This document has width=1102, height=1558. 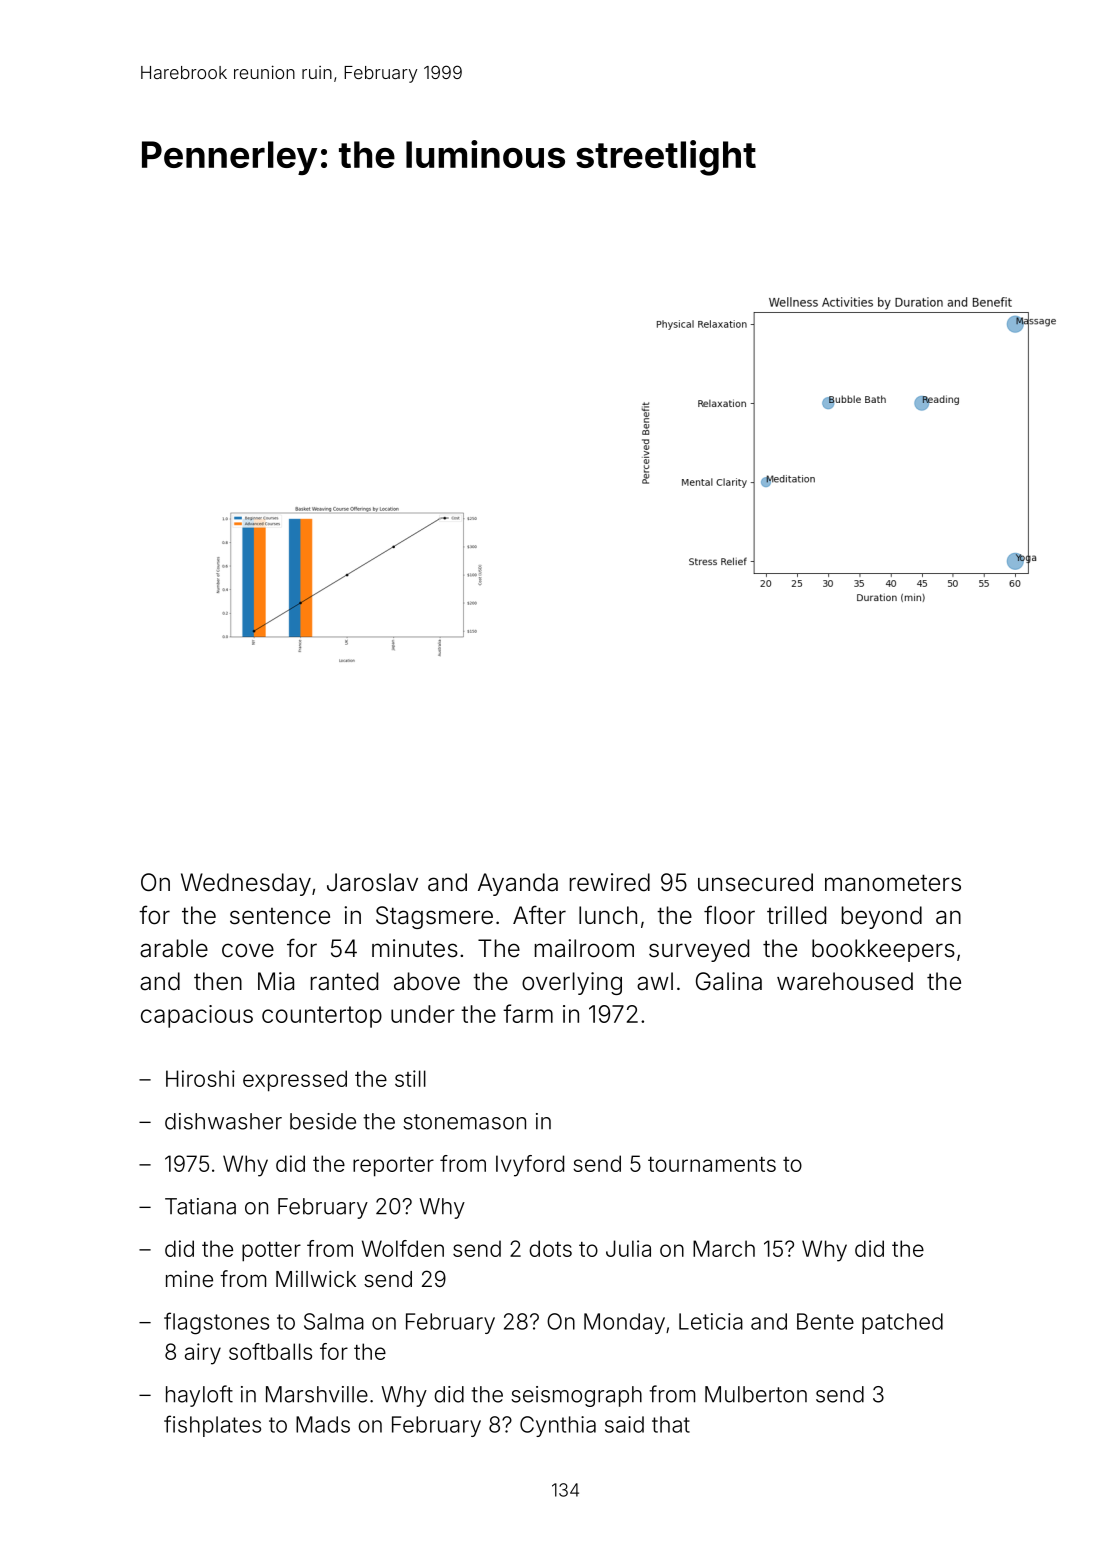 I want to click on overlying, so click(x=572, y=983).
